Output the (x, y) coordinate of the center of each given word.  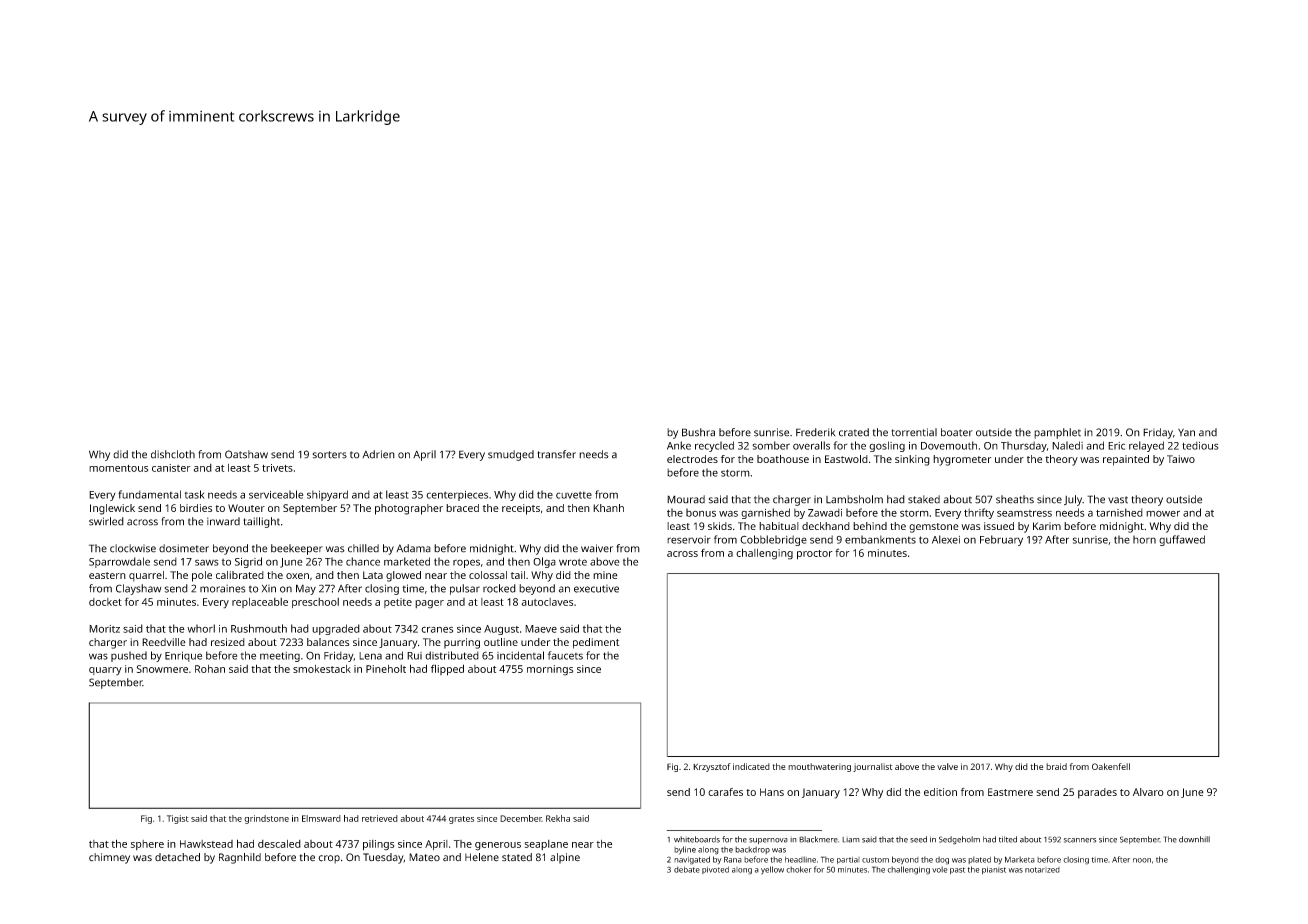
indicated (751, 766)
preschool (315, 603)
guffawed (1182, 540)
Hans (772, 792)
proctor (815, 555)
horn (1144, 539)
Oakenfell (1111, 766)
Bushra (698, 432)
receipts (521, 509)
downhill (1194, 839)
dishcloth (173, 454)
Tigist (178, 819)
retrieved (380, 818)
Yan (1186, 432)
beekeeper (297, 549)
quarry (105, 671)
